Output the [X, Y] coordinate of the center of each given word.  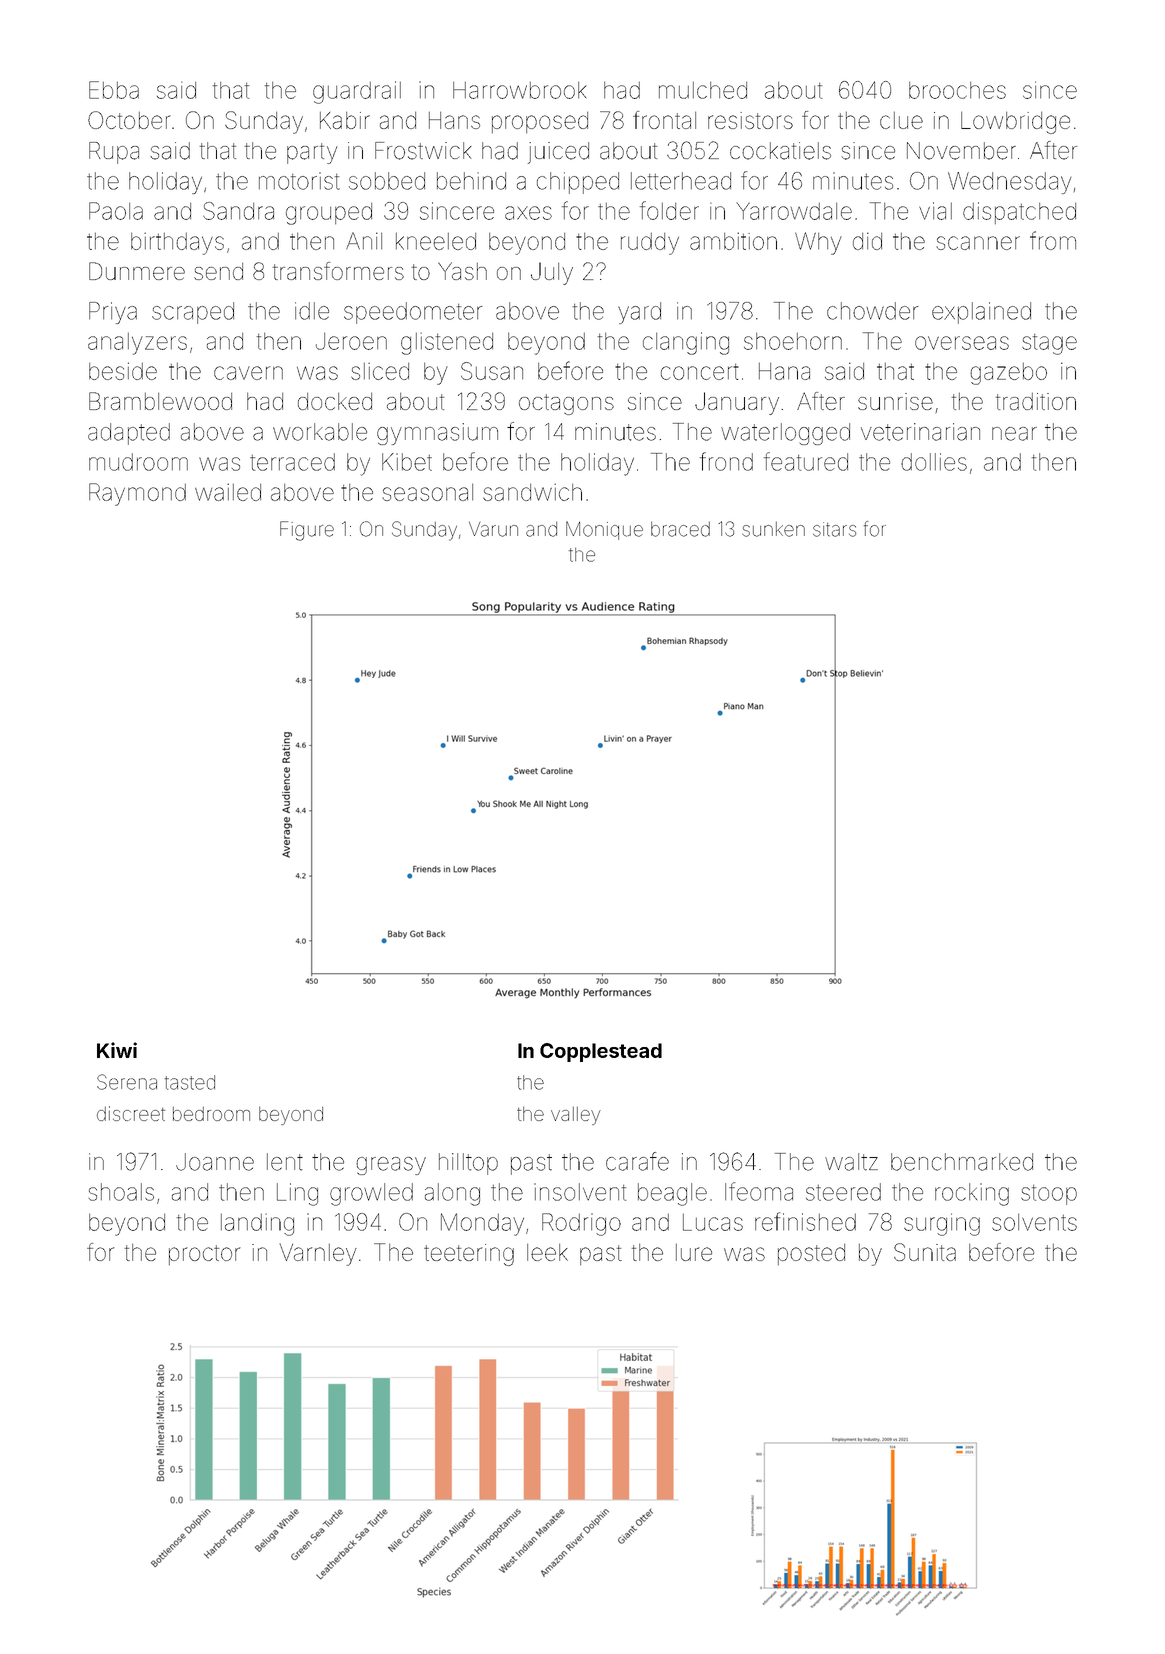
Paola [116, 211]
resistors [750, 120]
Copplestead [601, 1052]
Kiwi [117, 1050]
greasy [391, 1166]
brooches [957, 90]
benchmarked [962, 1162]
